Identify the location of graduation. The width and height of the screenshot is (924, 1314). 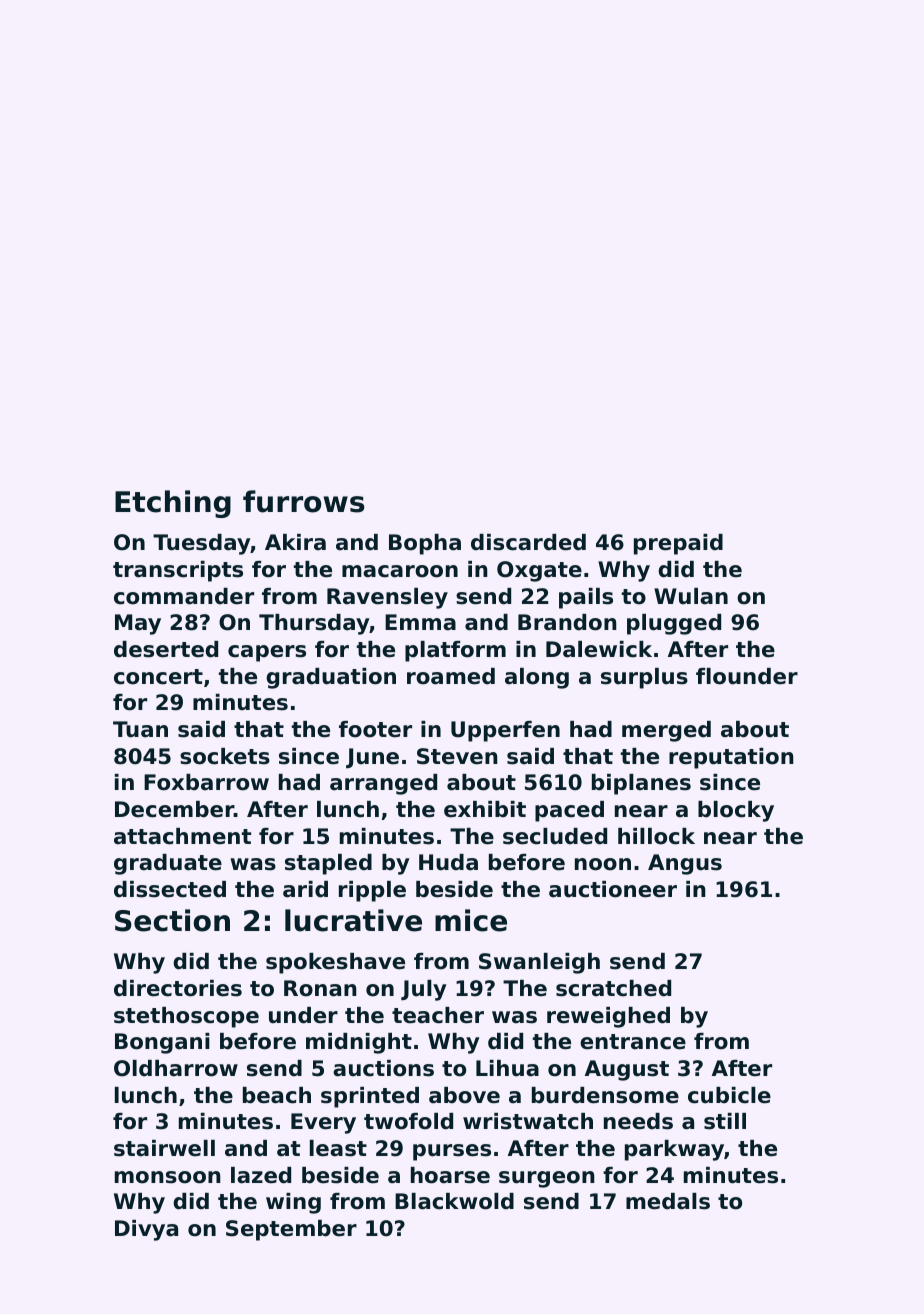
(331, 678).
